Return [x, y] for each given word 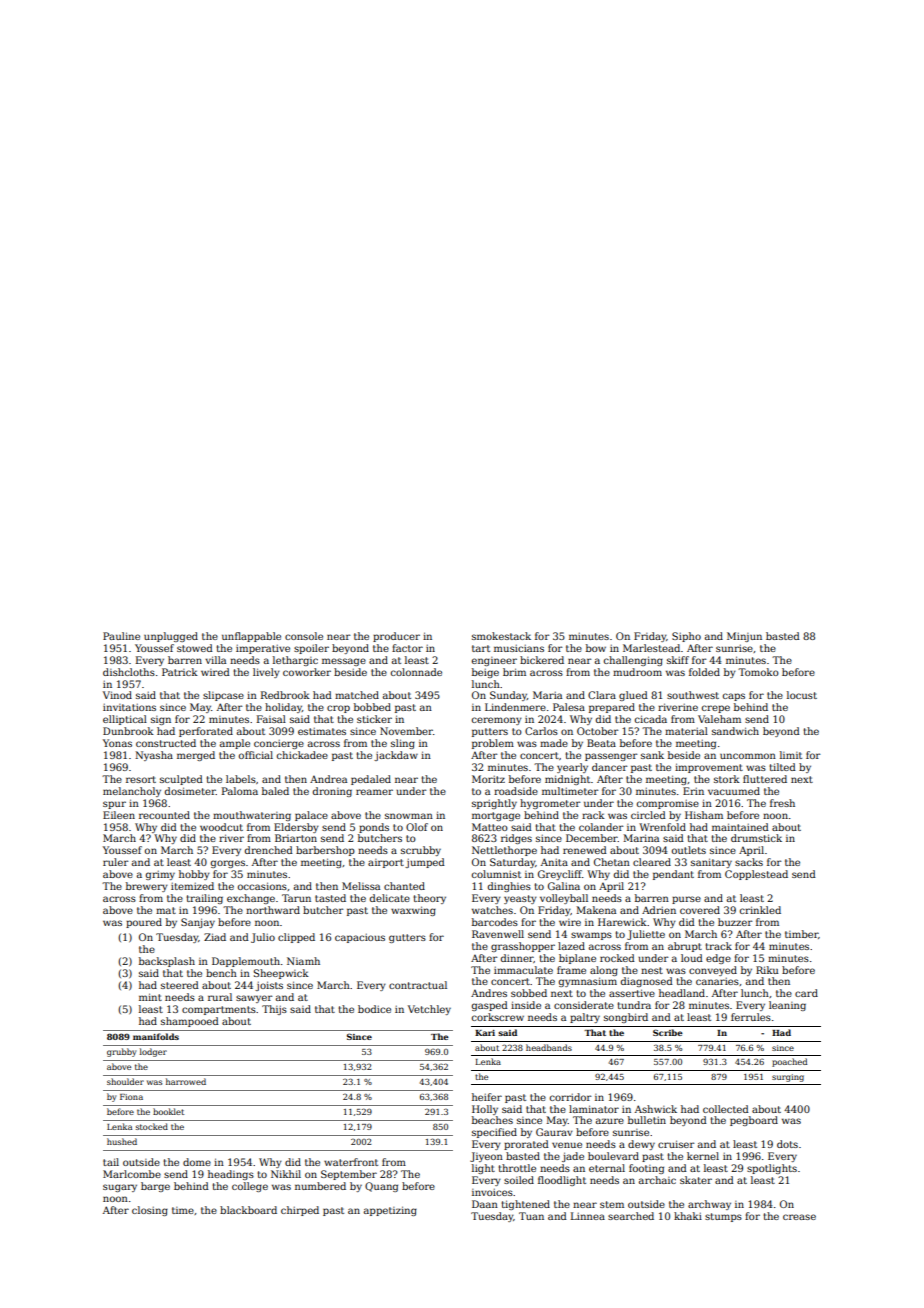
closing [150, 1211]
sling [403, 744]
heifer [487, 1097]
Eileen [119, 815]
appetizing [390, 1211]
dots [787, 1144]
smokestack [501, 636]
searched [631, 1216]
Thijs [274, 1010]
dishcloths [129, 672]
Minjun [744, 637]
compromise [668, 804]
